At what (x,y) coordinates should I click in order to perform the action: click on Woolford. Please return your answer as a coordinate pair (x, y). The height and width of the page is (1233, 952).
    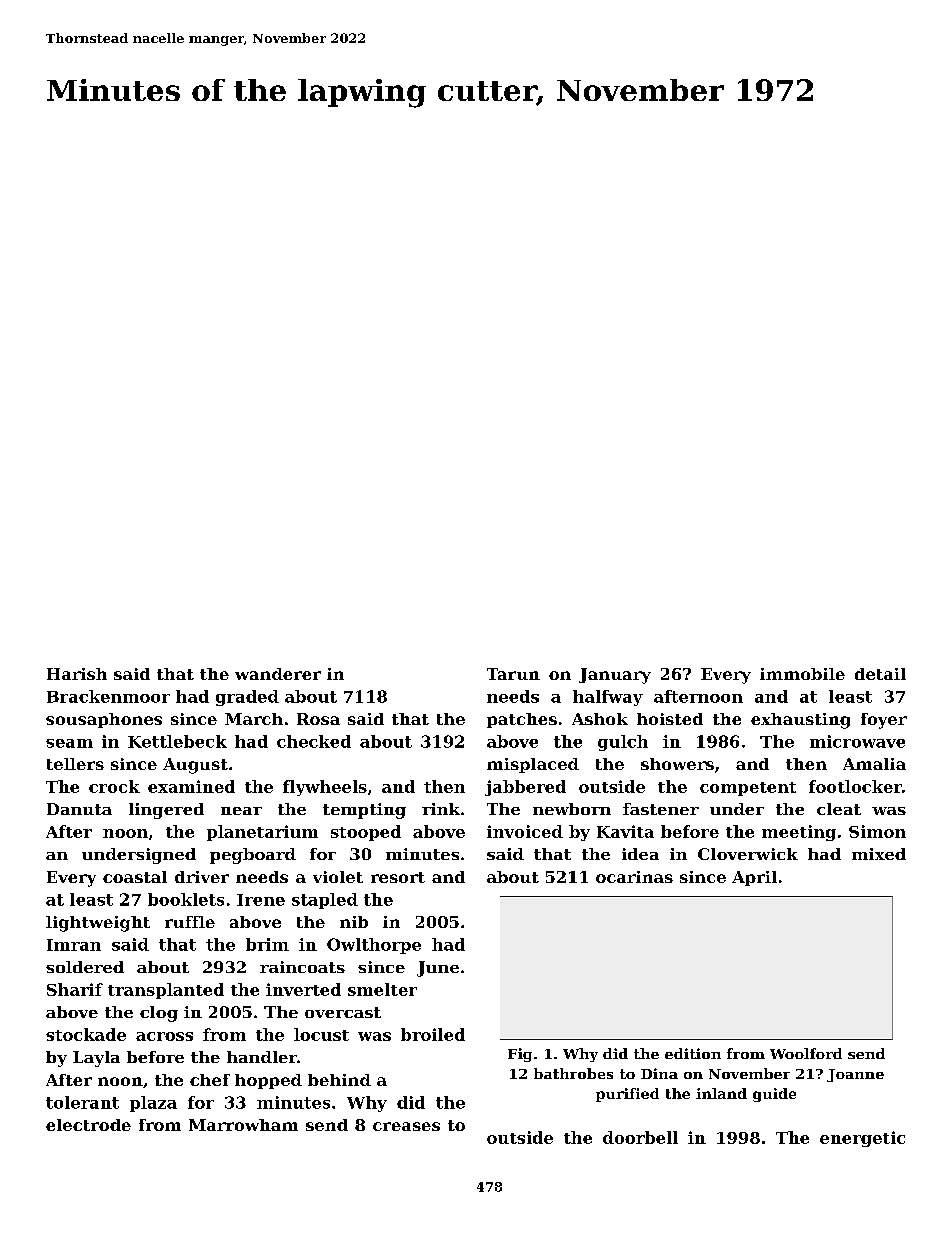
    Looking at the image, I should click on (806, 1053).
